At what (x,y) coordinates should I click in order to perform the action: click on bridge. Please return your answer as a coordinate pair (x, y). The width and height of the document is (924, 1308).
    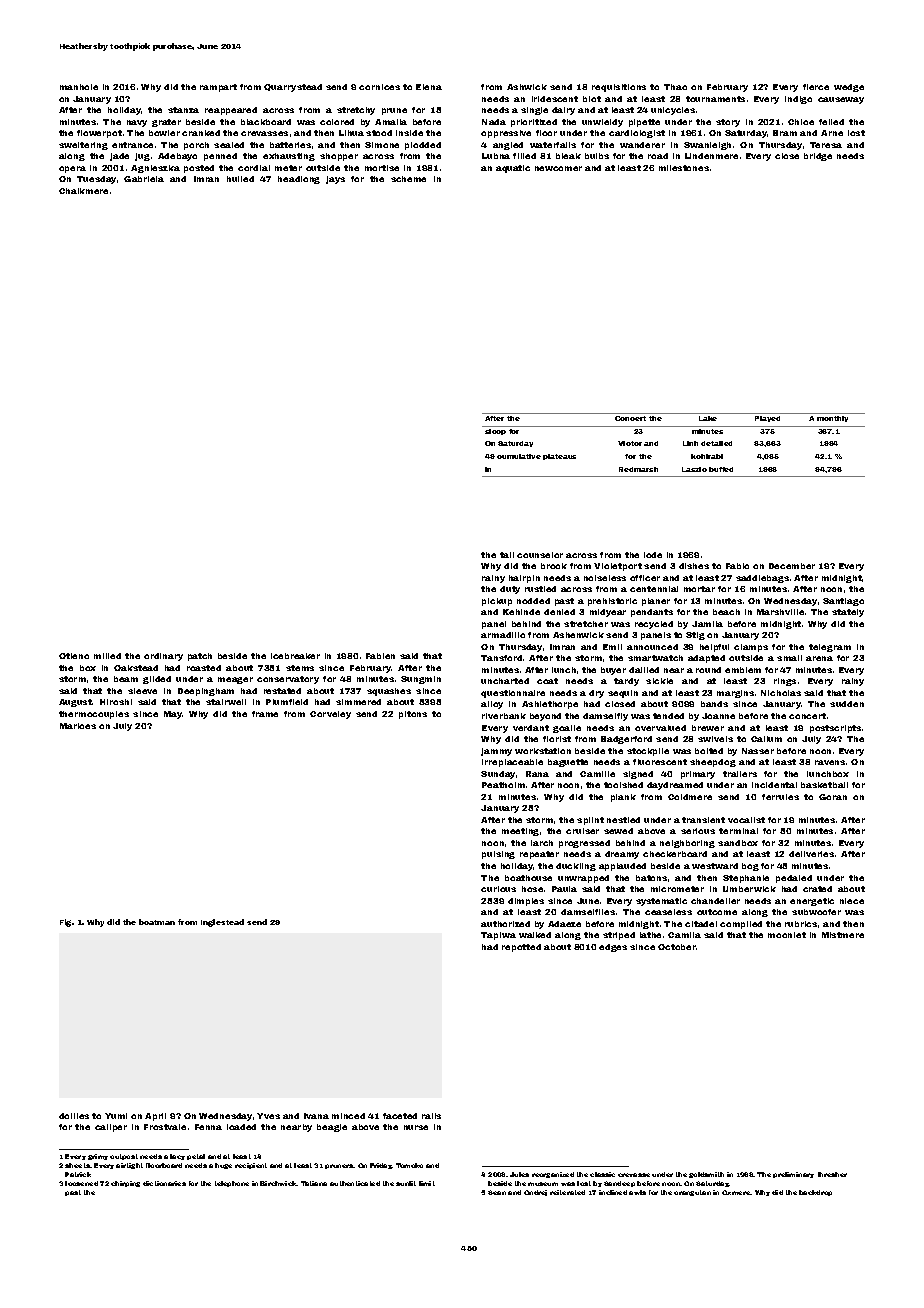
    Looking at the image, I should click on (818, 157).
